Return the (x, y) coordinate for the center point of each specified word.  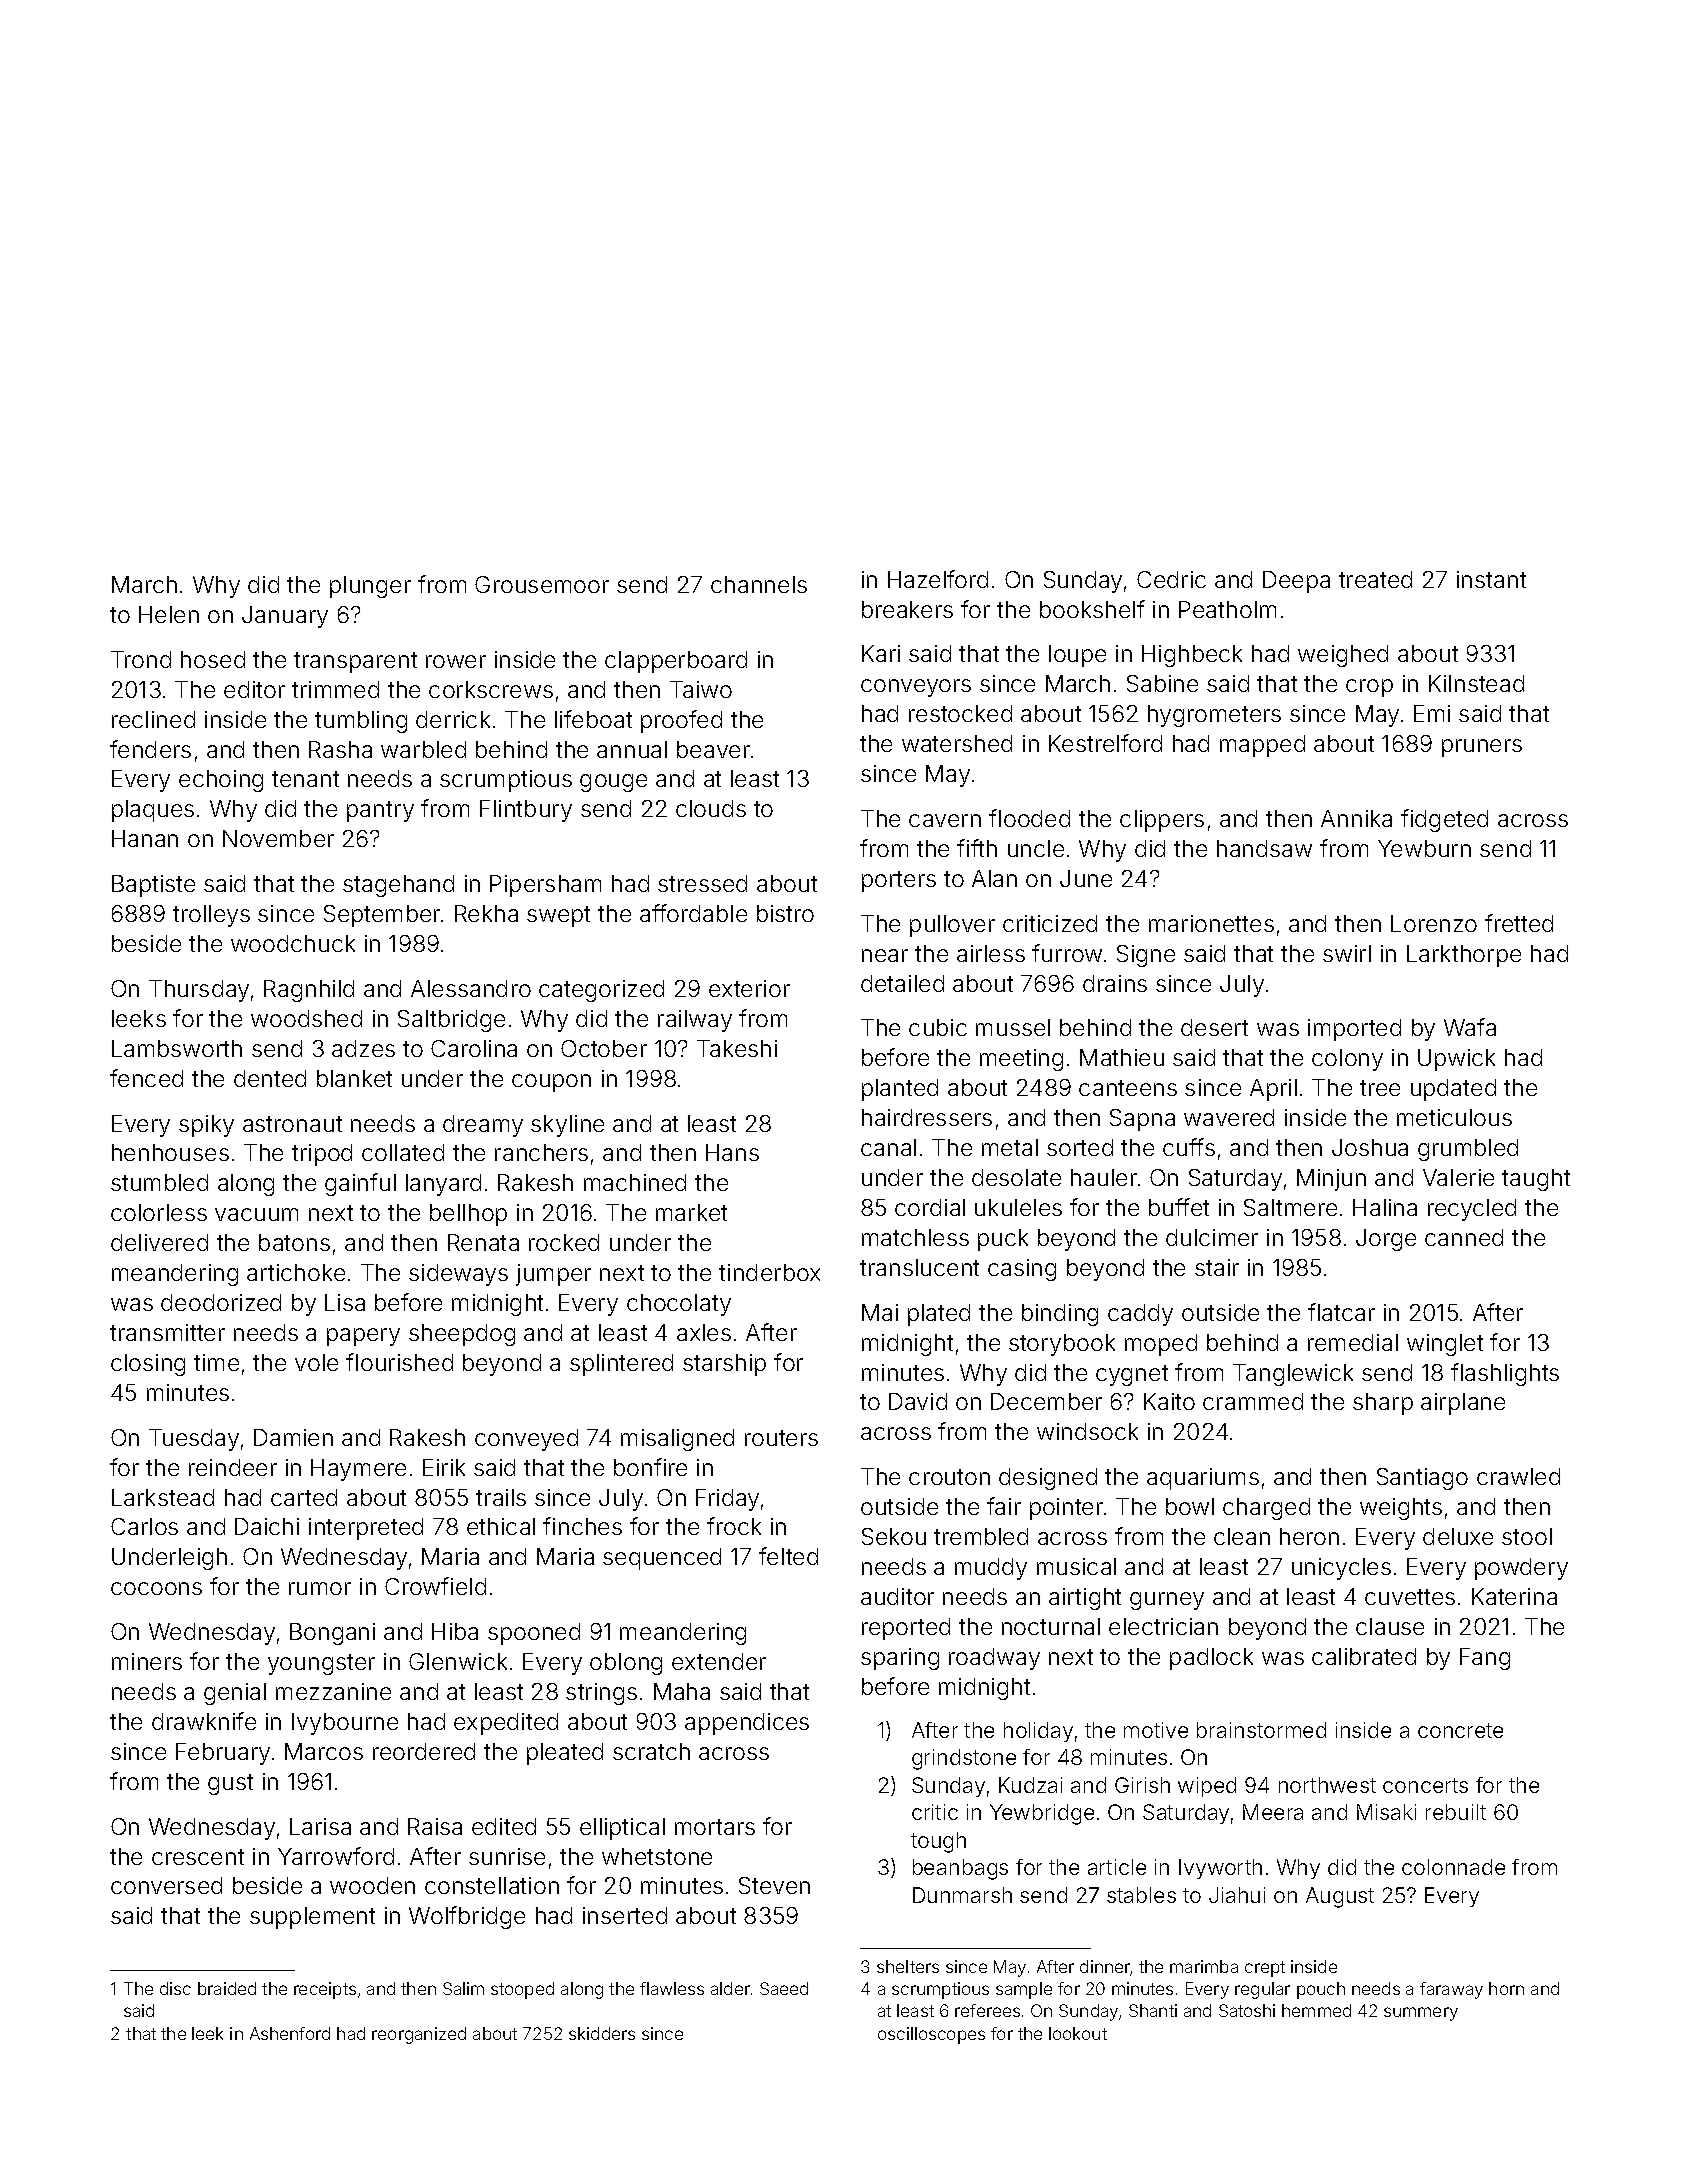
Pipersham (545, 886)
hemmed (1316, 2010)
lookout (1078, 2033)
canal (888, 1147)
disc (175, 1988)
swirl (1347, 953)
